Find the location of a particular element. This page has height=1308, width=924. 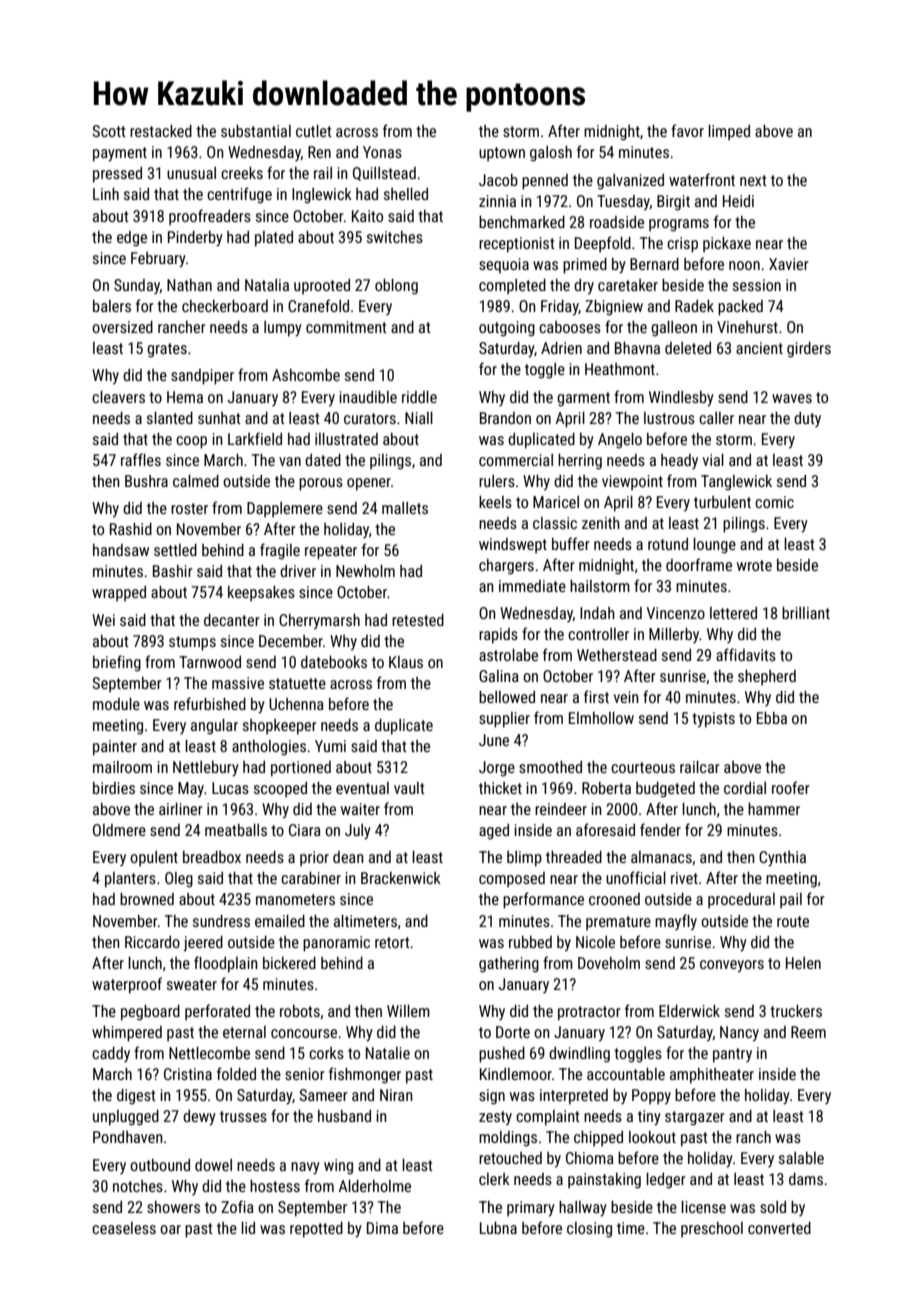

uptown is located at coordinates (502, 154).
